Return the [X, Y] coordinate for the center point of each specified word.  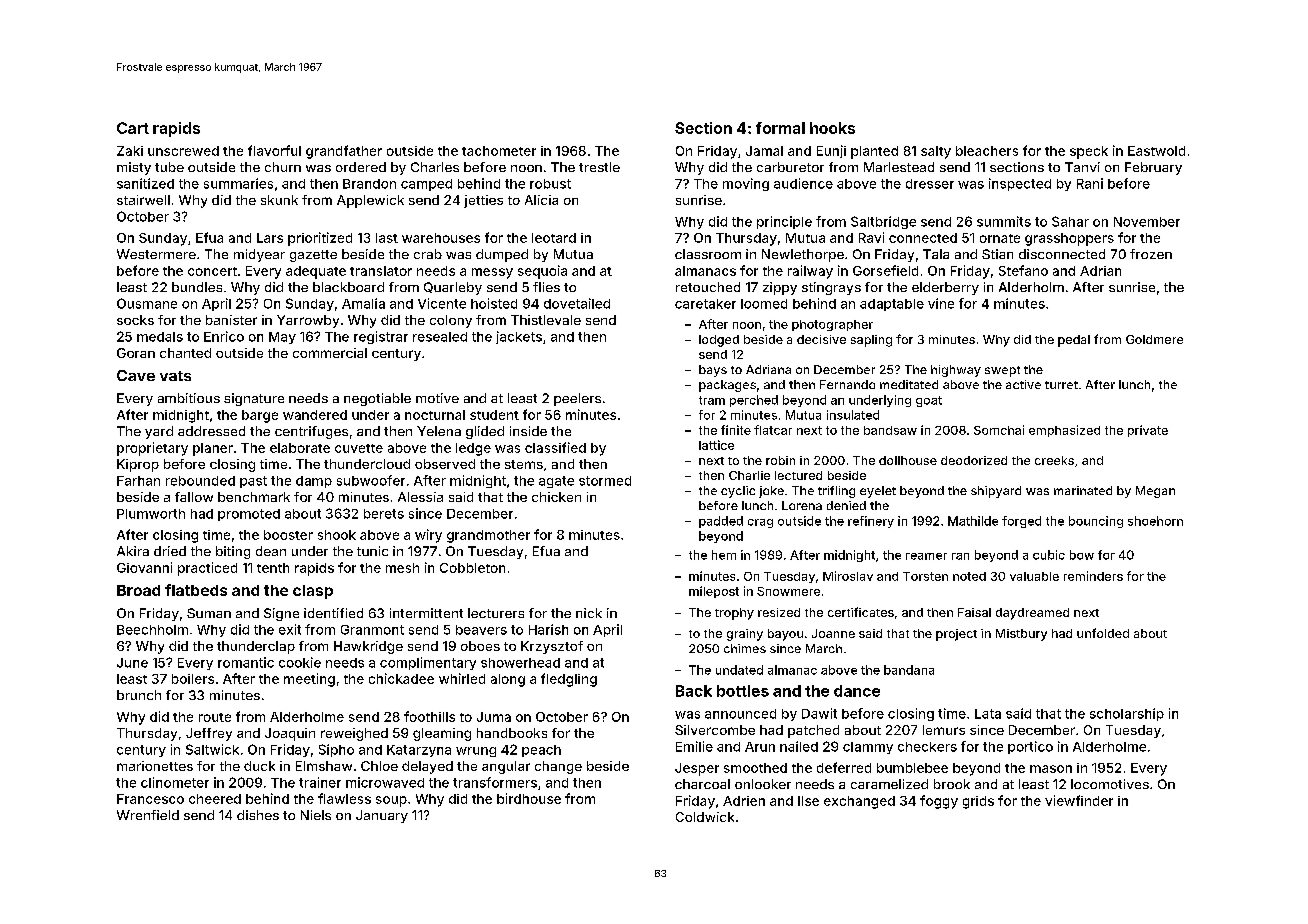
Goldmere [1154, 339]
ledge [473, 449]
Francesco [150, 799]
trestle [599, 167]
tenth [273, 568]
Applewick [370, 201]
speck [1089, 152]
